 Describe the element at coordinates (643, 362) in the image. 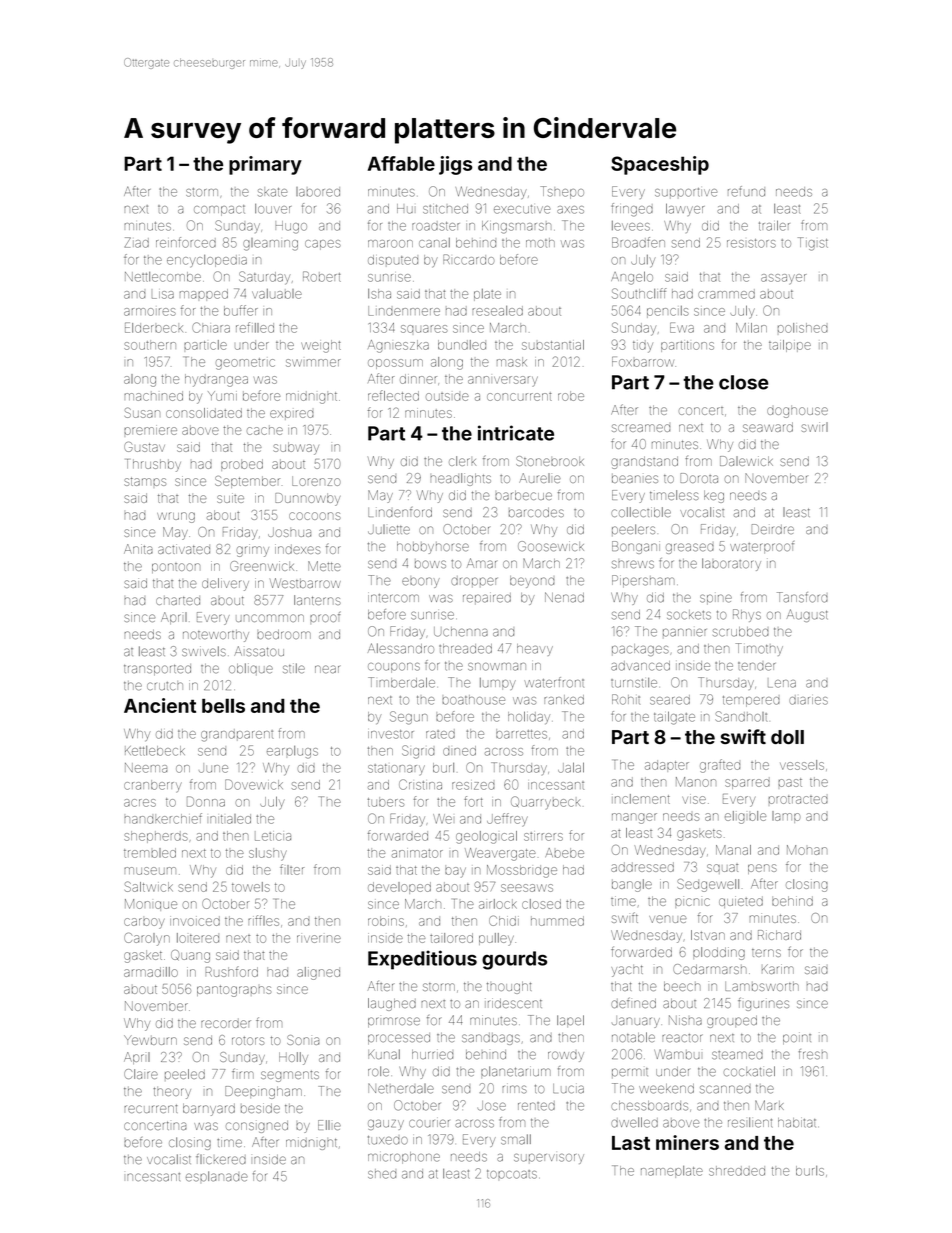

I see `Foxbarrow` at that location.
